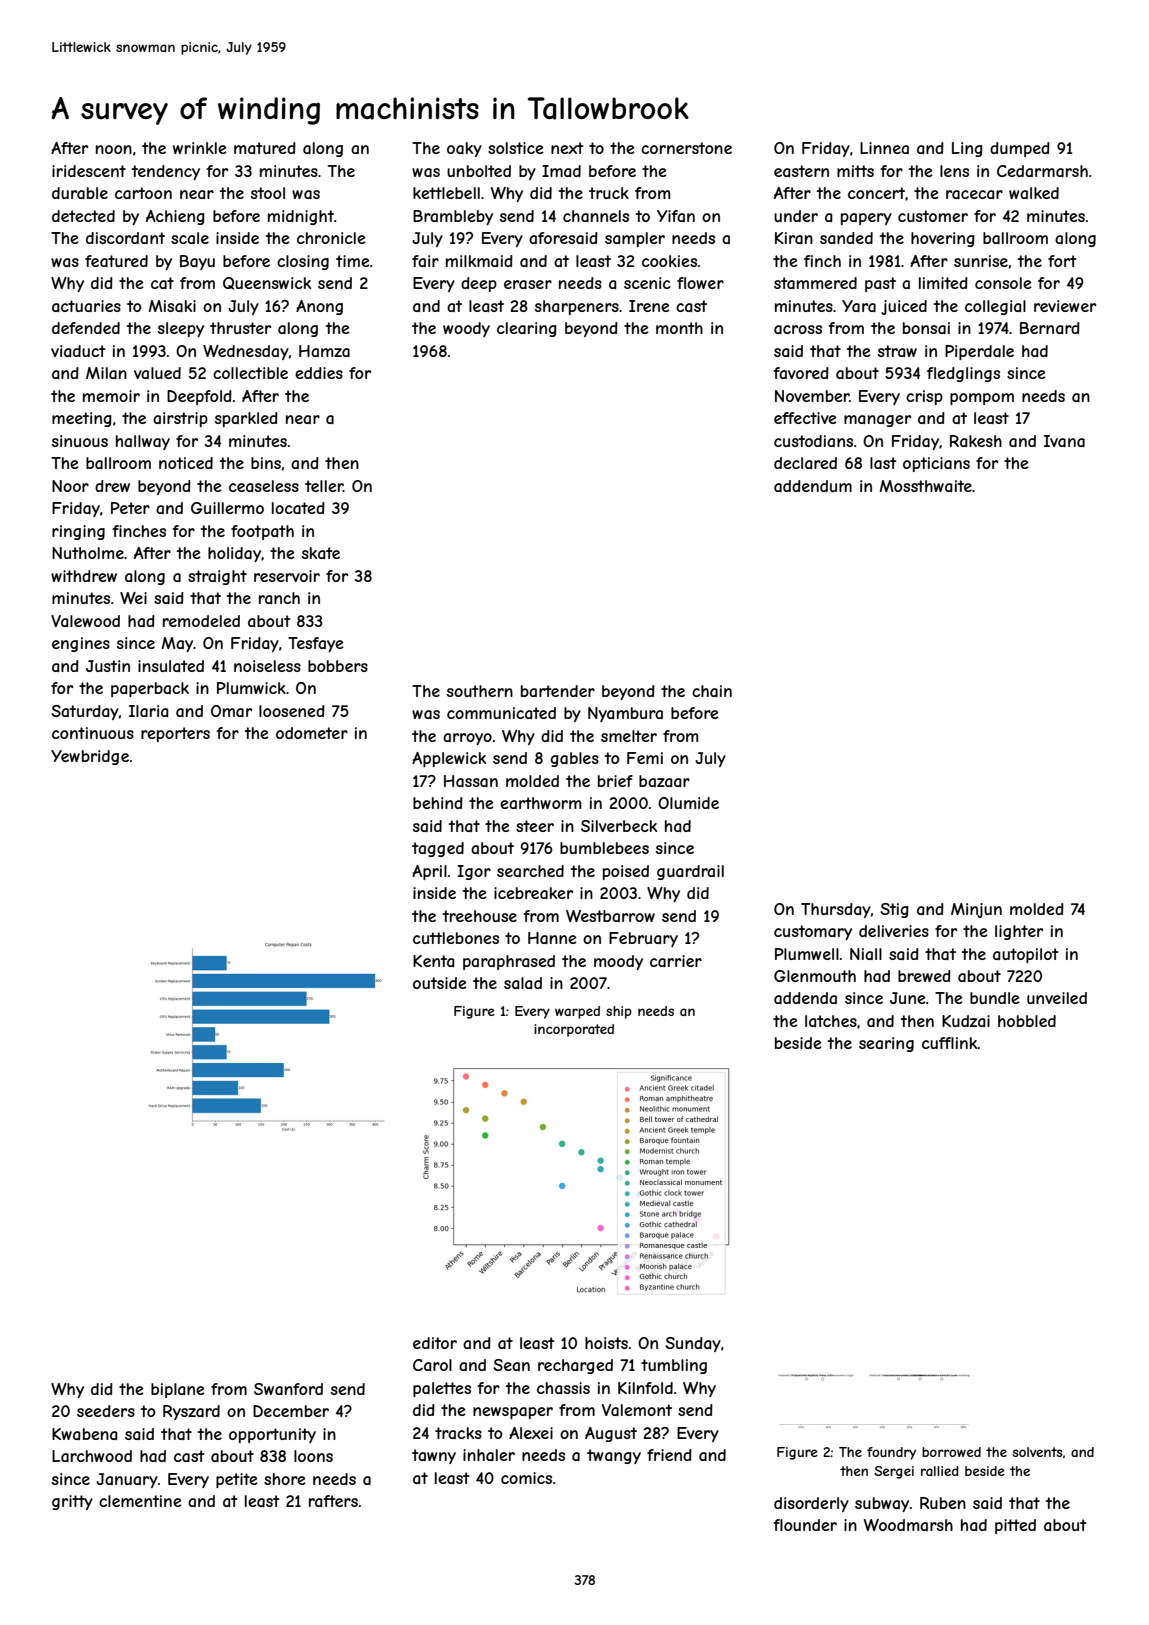  Describe the element at coordinates (805, 463) in the screenshot. I see `declared` at that location.
